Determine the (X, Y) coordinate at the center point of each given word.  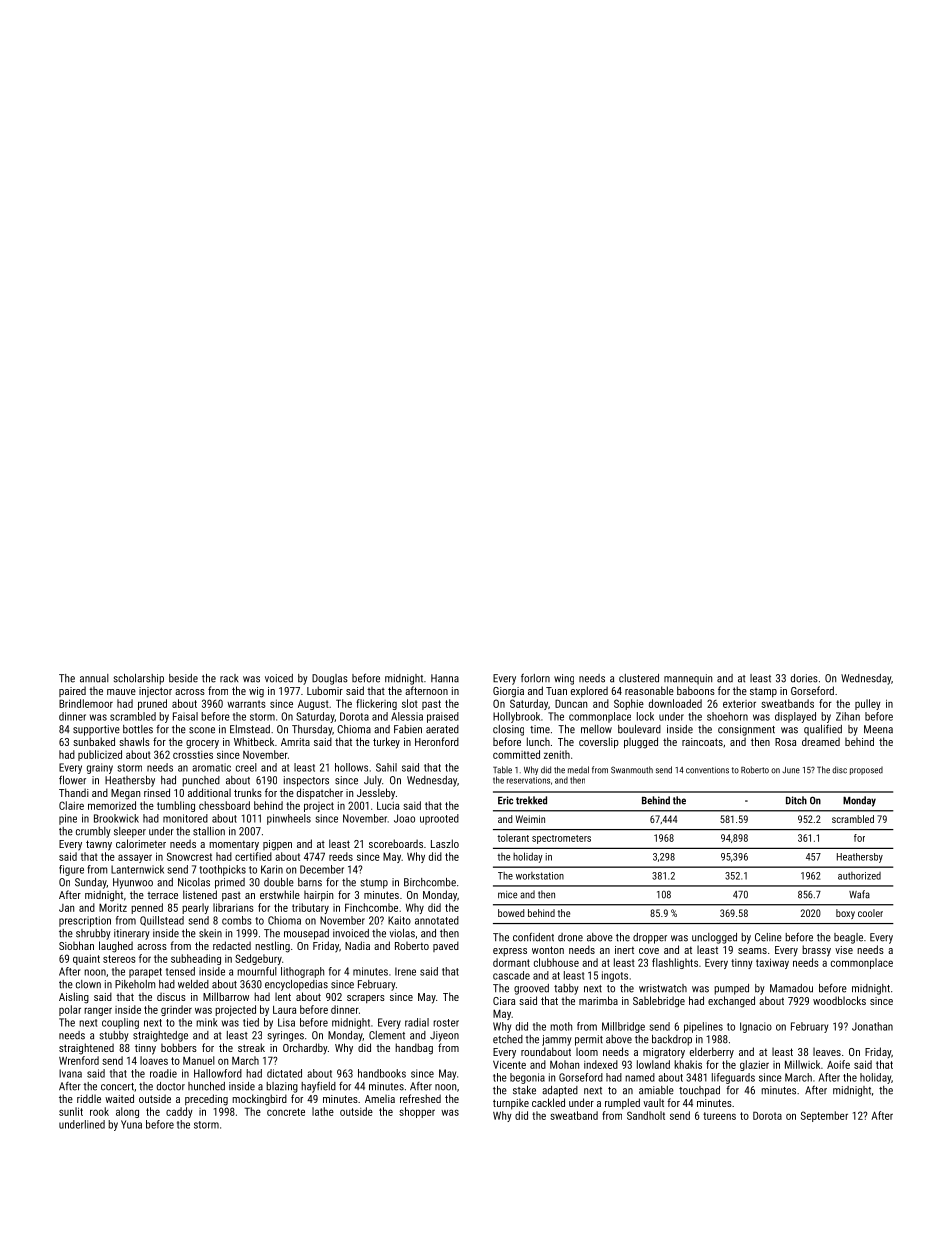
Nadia (357, 945)
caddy (179, 1112)
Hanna (445, 678)
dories (804, 678)
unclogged (714, 938)
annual (94, 678)
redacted (232, 945)
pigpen (277, 845)
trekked (531, 800)
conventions (707, 770)
